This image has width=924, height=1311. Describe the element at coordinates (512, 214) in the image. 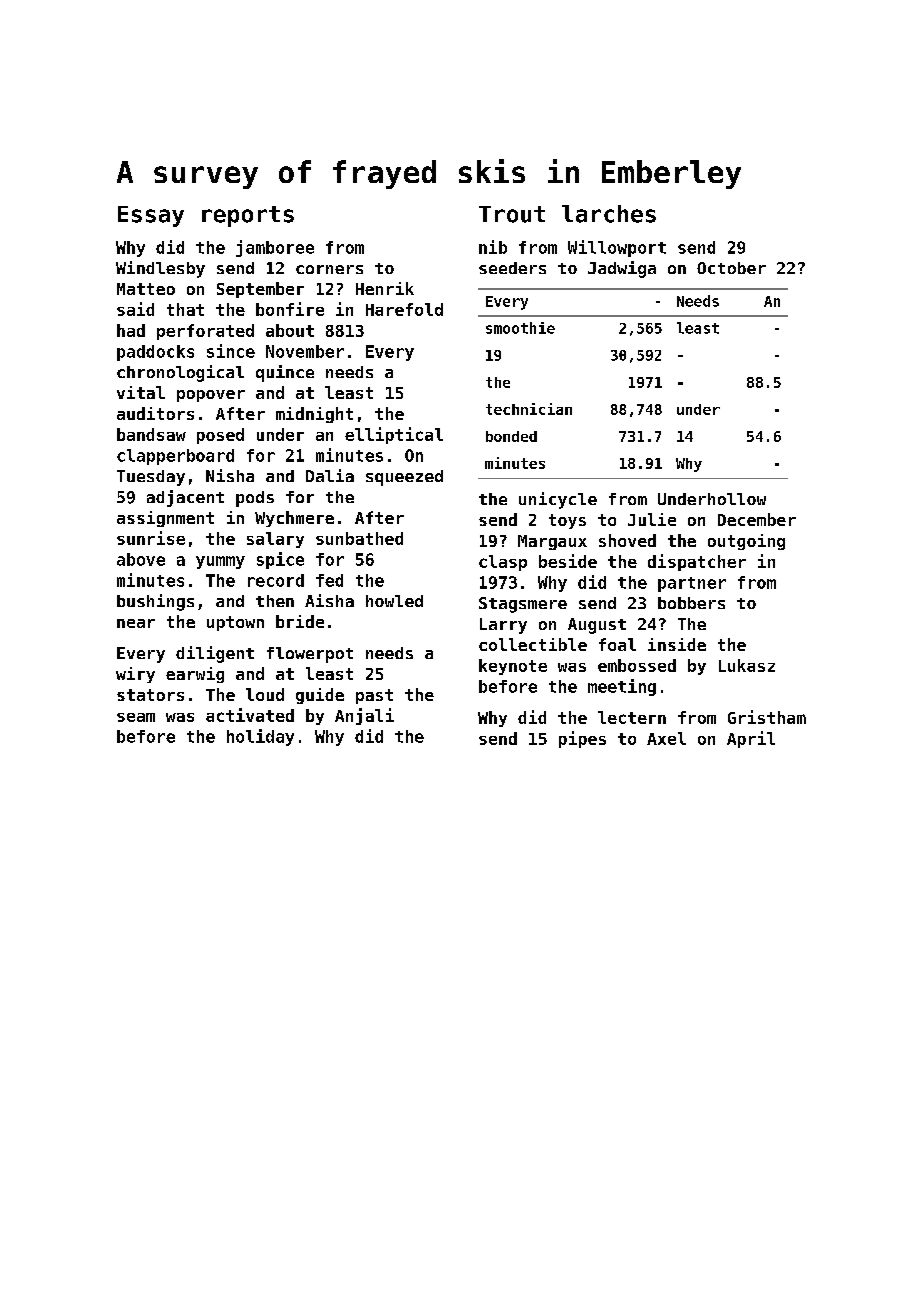

I see `Trout` at that location.
